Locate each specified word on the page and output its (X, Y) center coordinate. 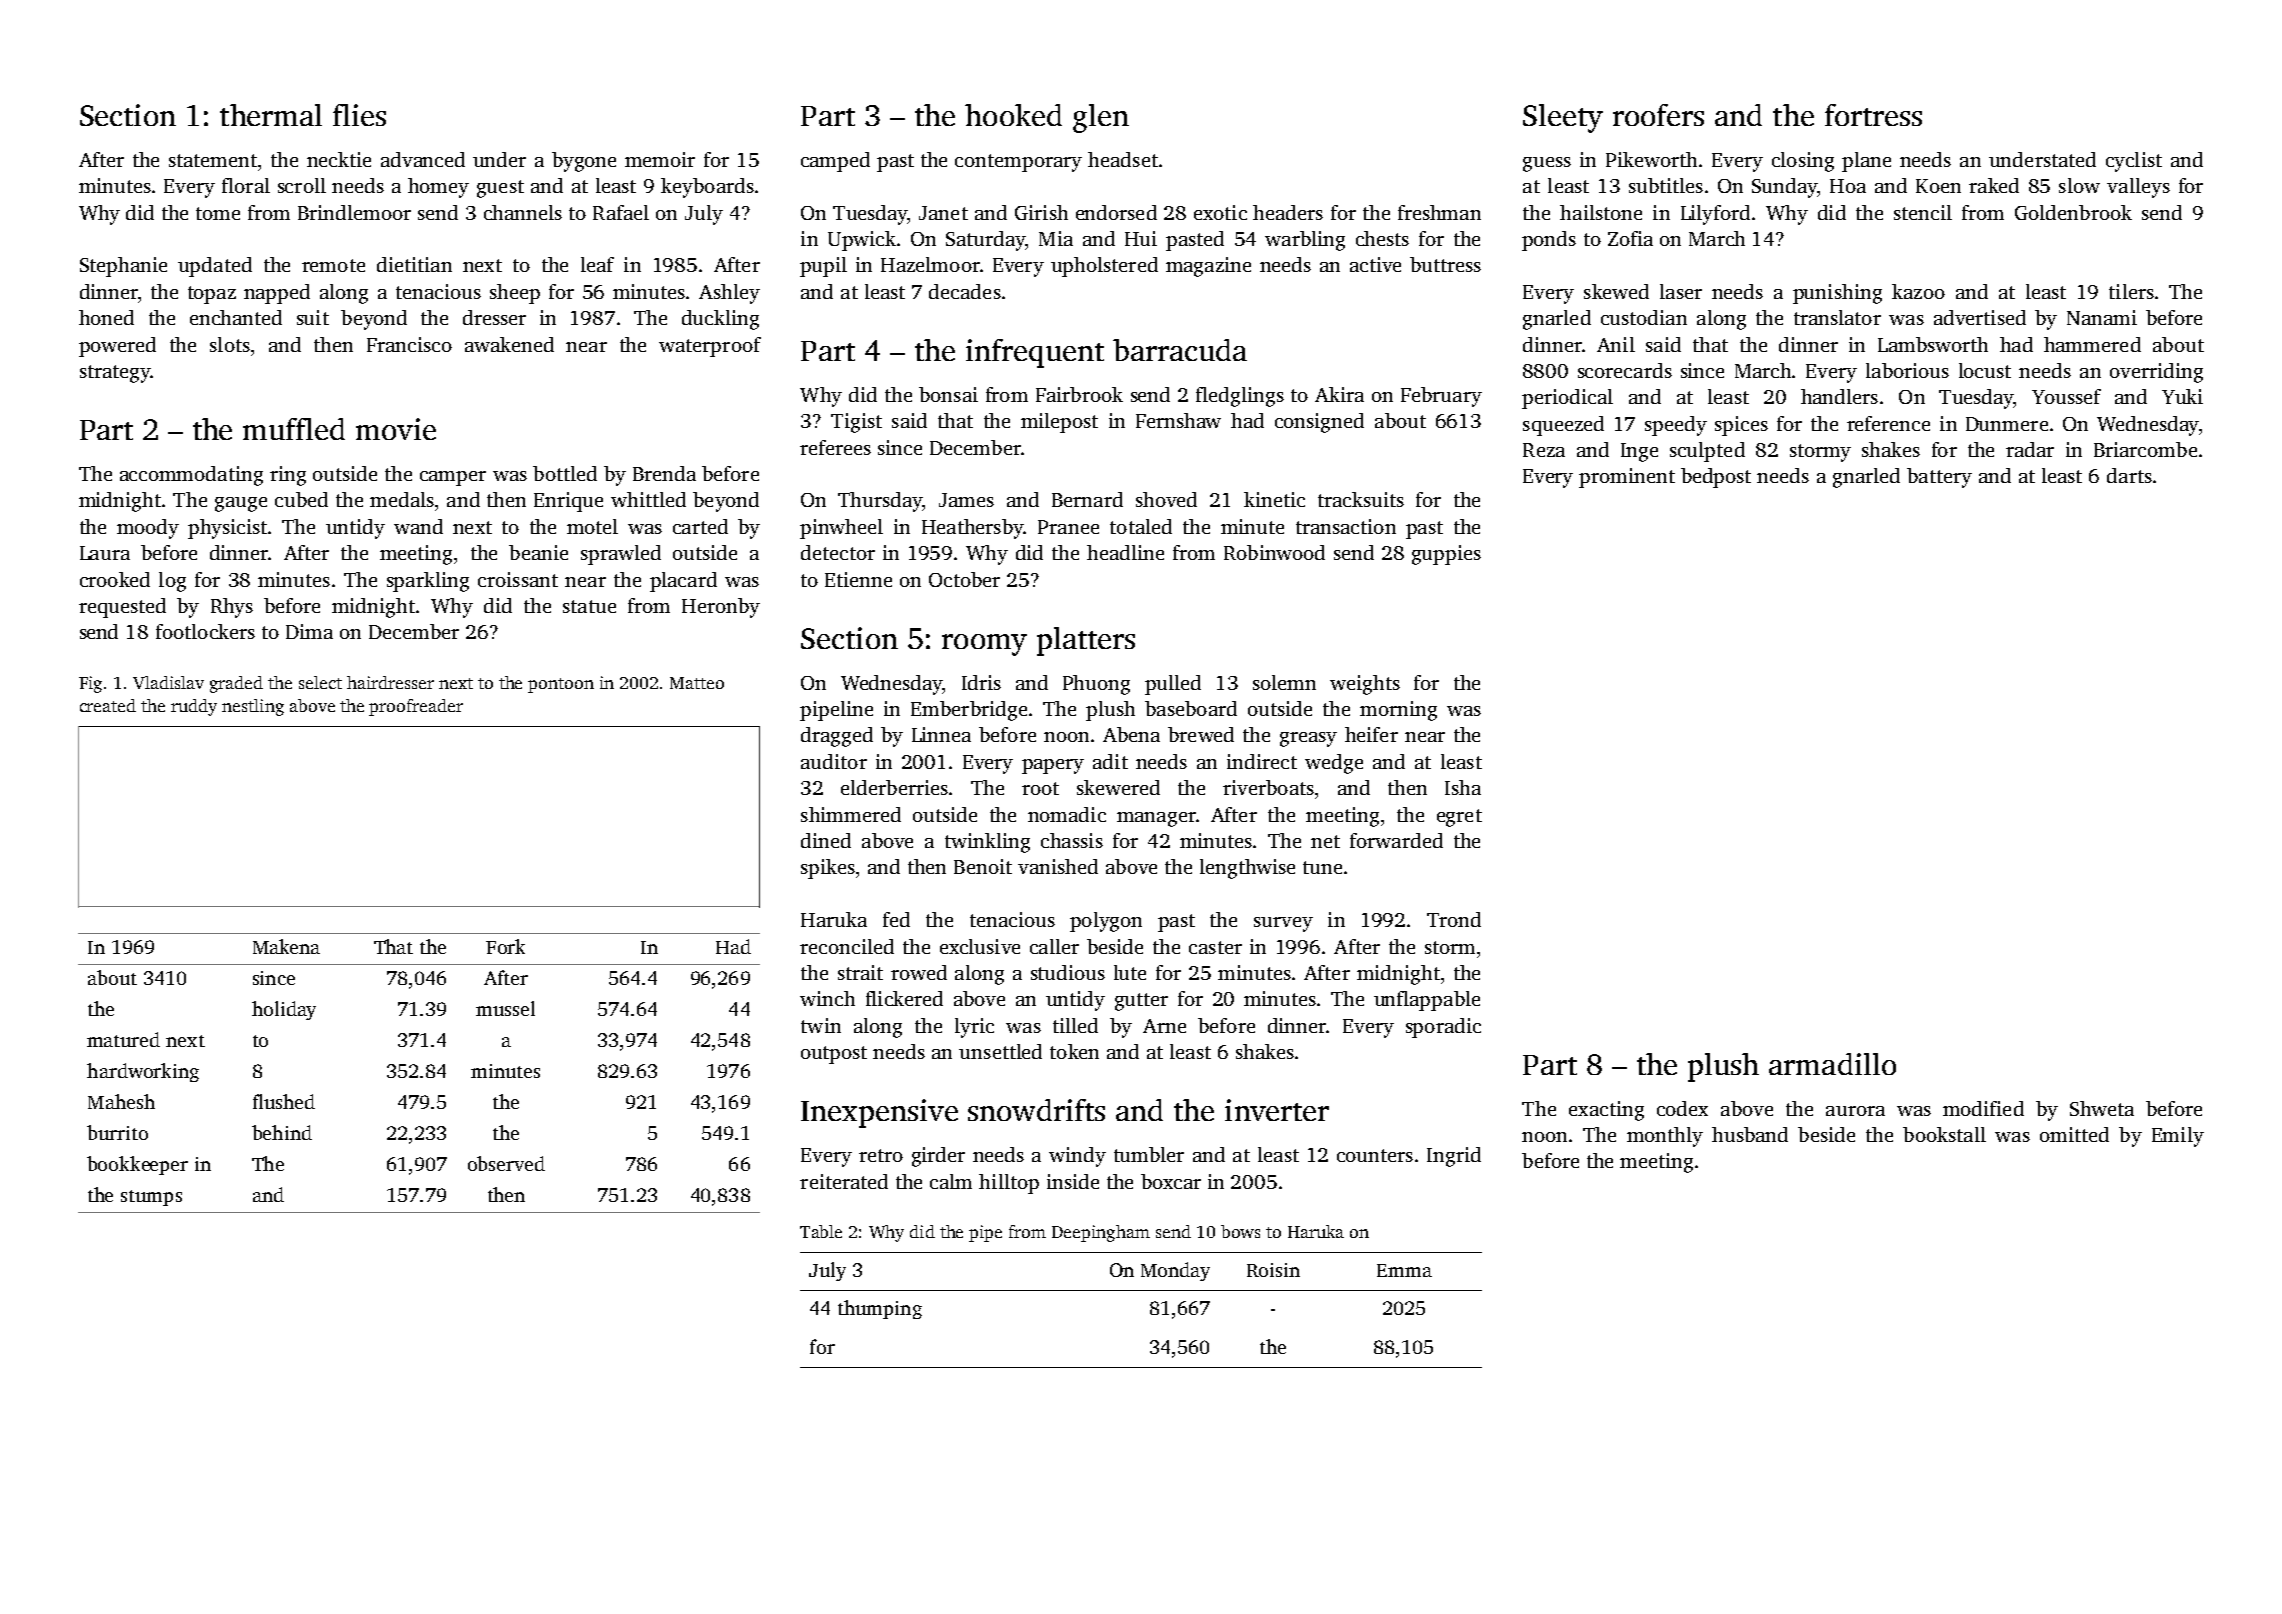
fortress (1873, 115)
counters (1375, 1155)
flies (359, 115)
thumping (880, 1309)
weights (1365, 685)
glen (1101, 118)
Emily (2178, 1137)
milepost (1059, 423)
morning (1398, 711)
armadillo (1832, 1064)
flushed (284, 1101)
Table (821, 1231)
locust (1985, 370)
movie (396, 429)
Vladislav (168, 682)
